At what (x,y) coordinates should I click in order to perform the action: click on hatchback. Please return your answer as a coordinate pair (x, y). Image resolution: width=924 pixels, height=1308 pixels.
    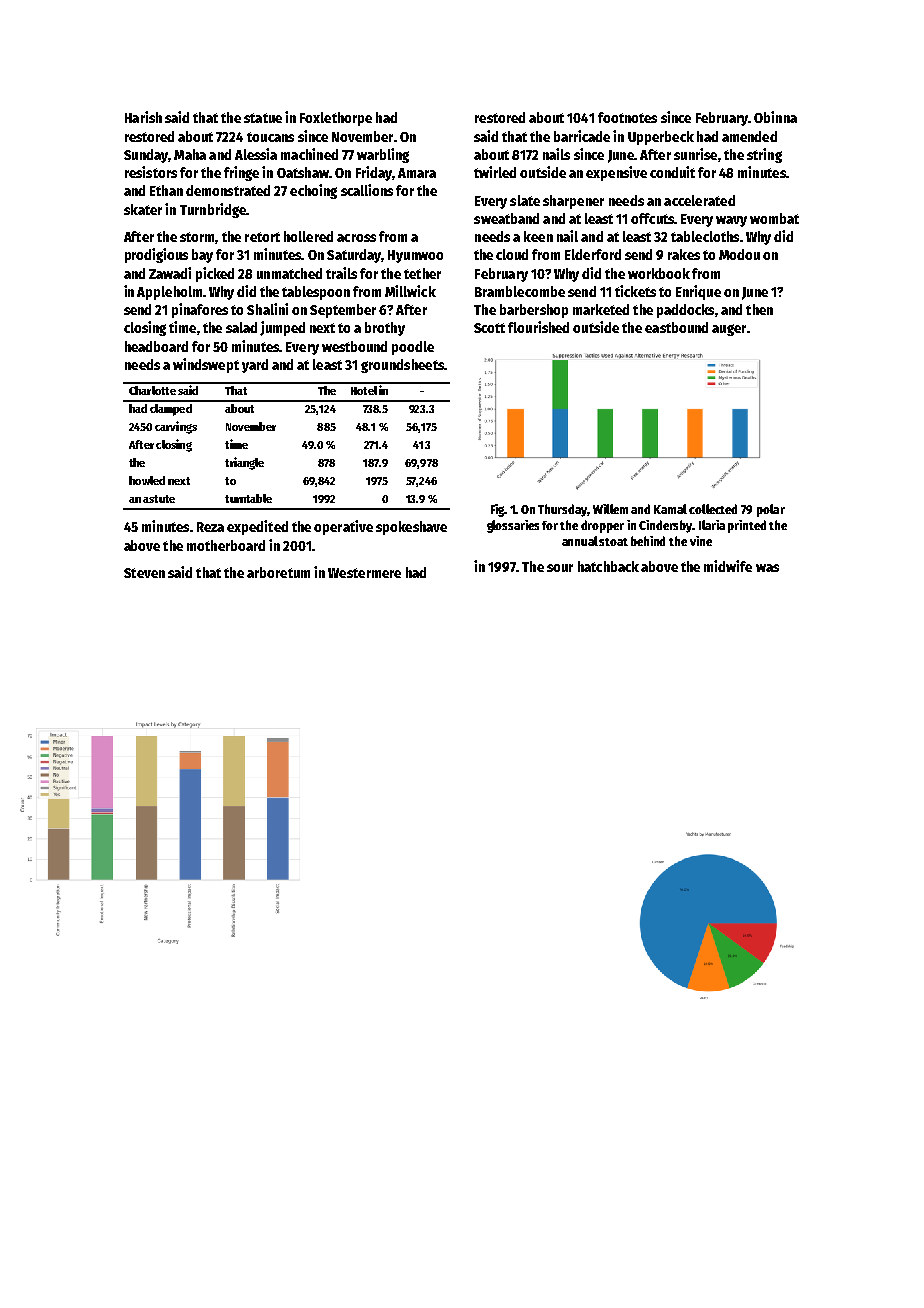
    Looking at the image, I should click on (608, 566).
